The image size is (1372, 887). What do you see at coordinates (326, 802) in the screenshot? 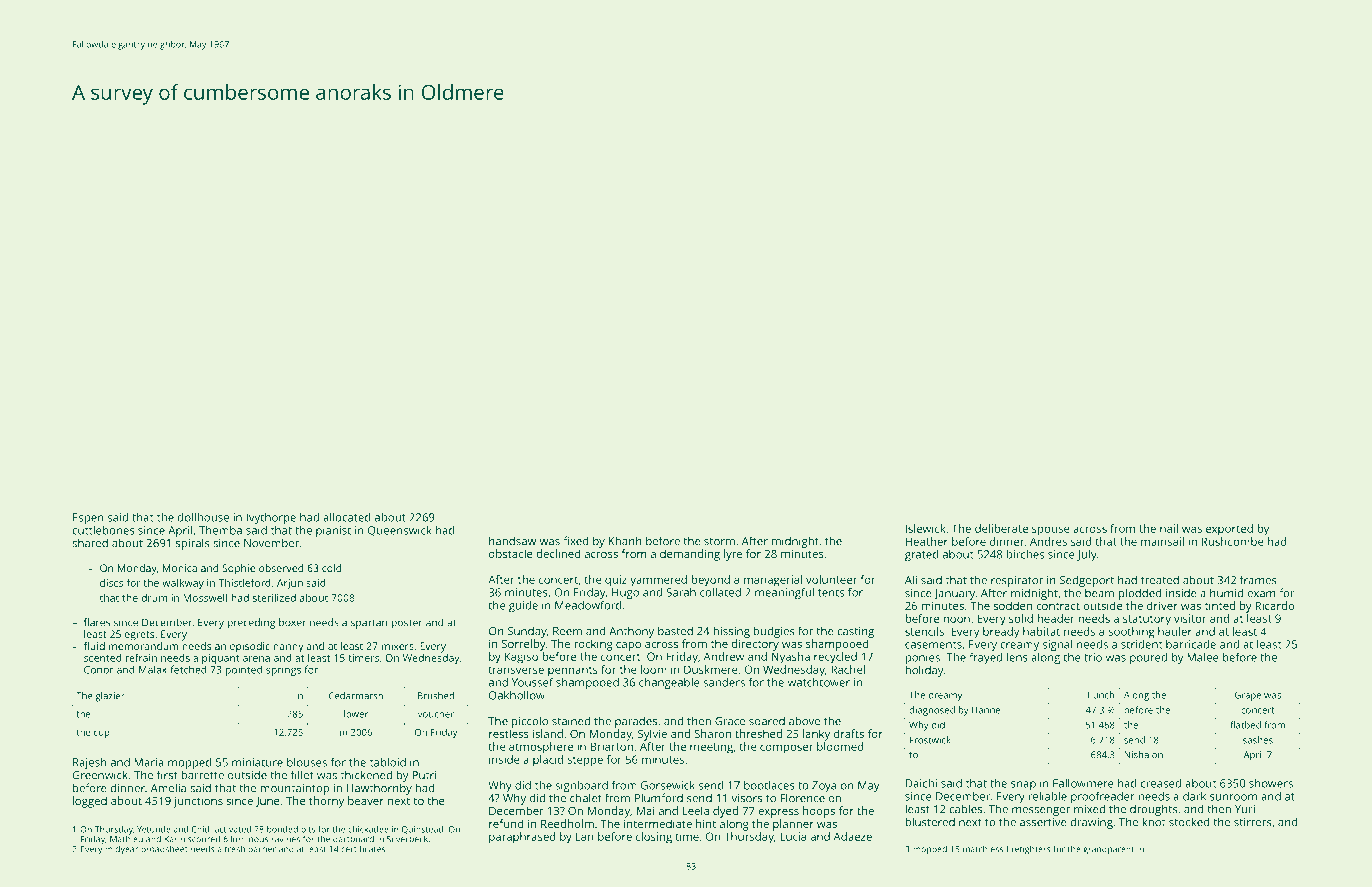
I see `thorny` at bounding box center [326, 802].
